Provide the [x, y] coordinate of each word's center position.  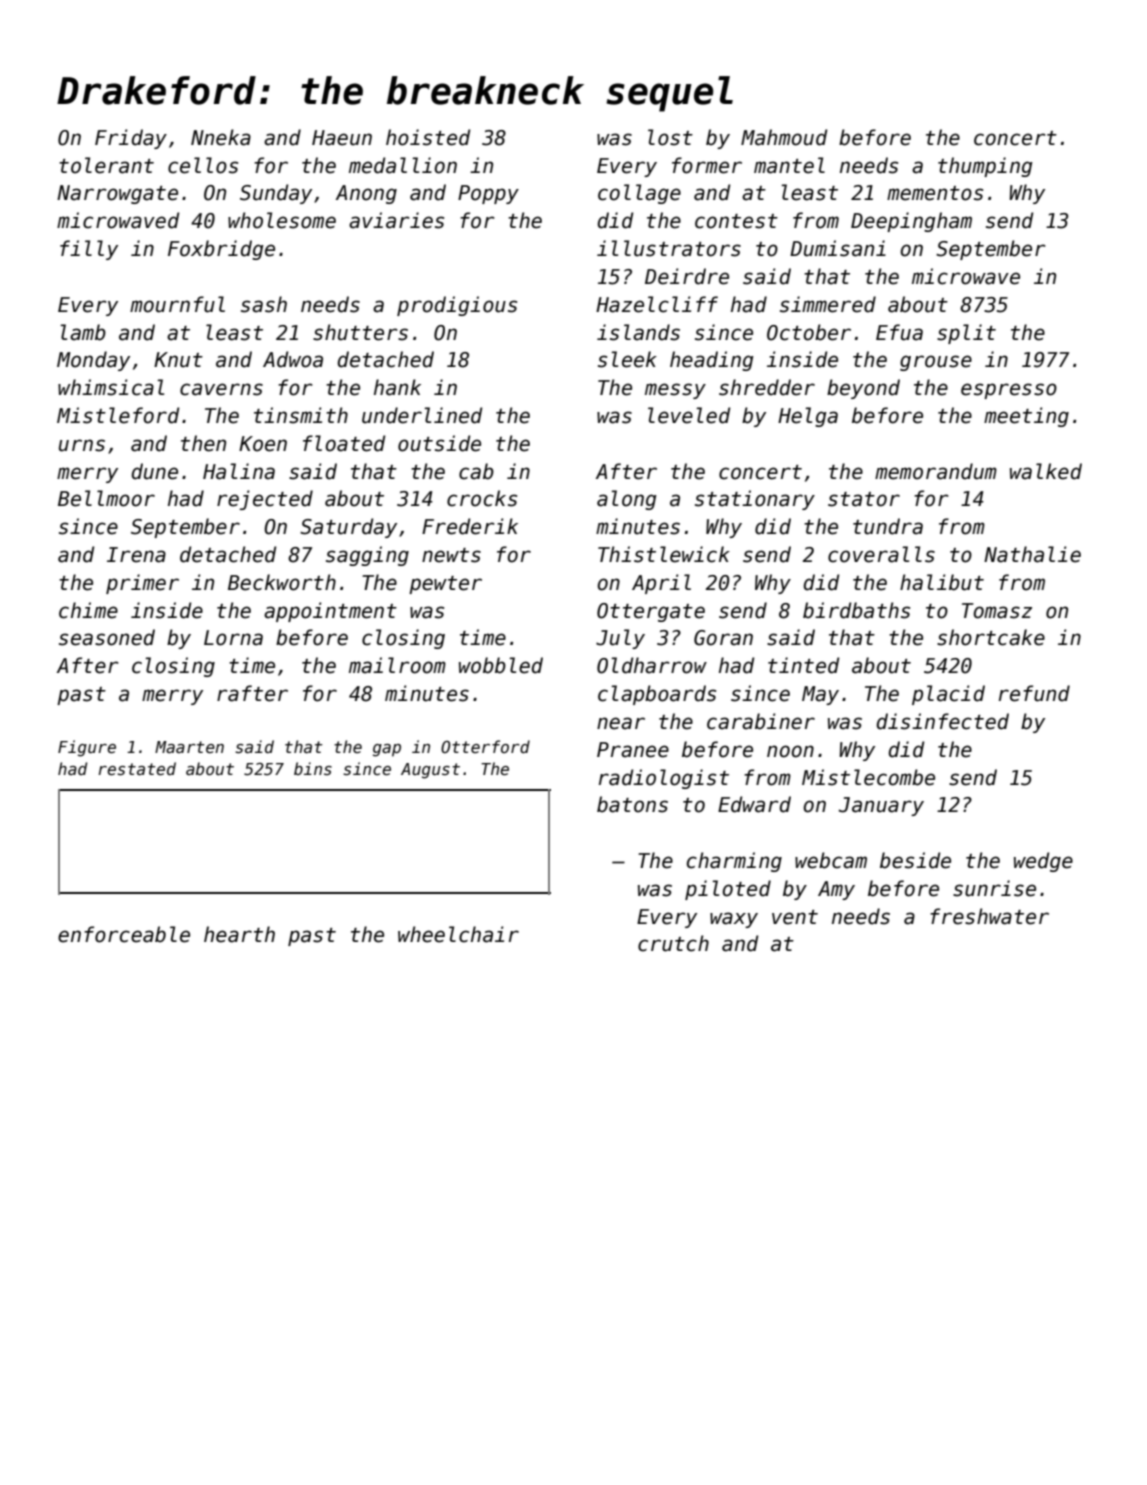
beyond [863, 389]
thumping [985, 167]
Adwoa [293, 359]
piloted [728, 890]
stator [864, 499]
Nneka [221, 137]
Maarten [189, 747]
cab [476, 471]
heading [712, 361]
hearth [239, 934]
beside [915, 860]
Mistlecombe [868, 777]
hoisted [428, 137]
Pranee [633, 750]
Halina [239, 471]
